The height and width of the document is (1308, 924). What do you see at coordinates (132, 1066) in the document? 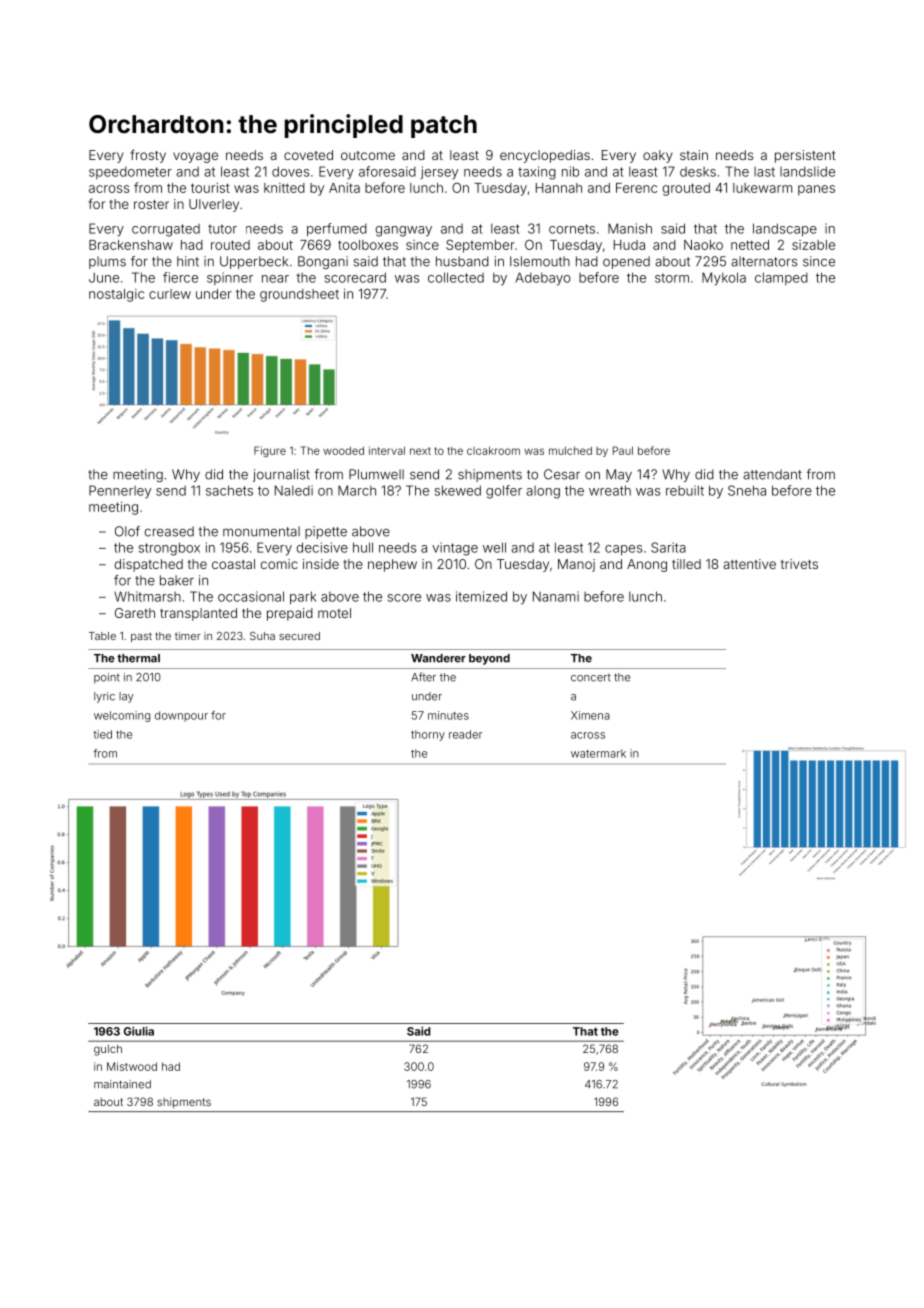
I see `Mistwood` at bounding box center [132, 1066].
